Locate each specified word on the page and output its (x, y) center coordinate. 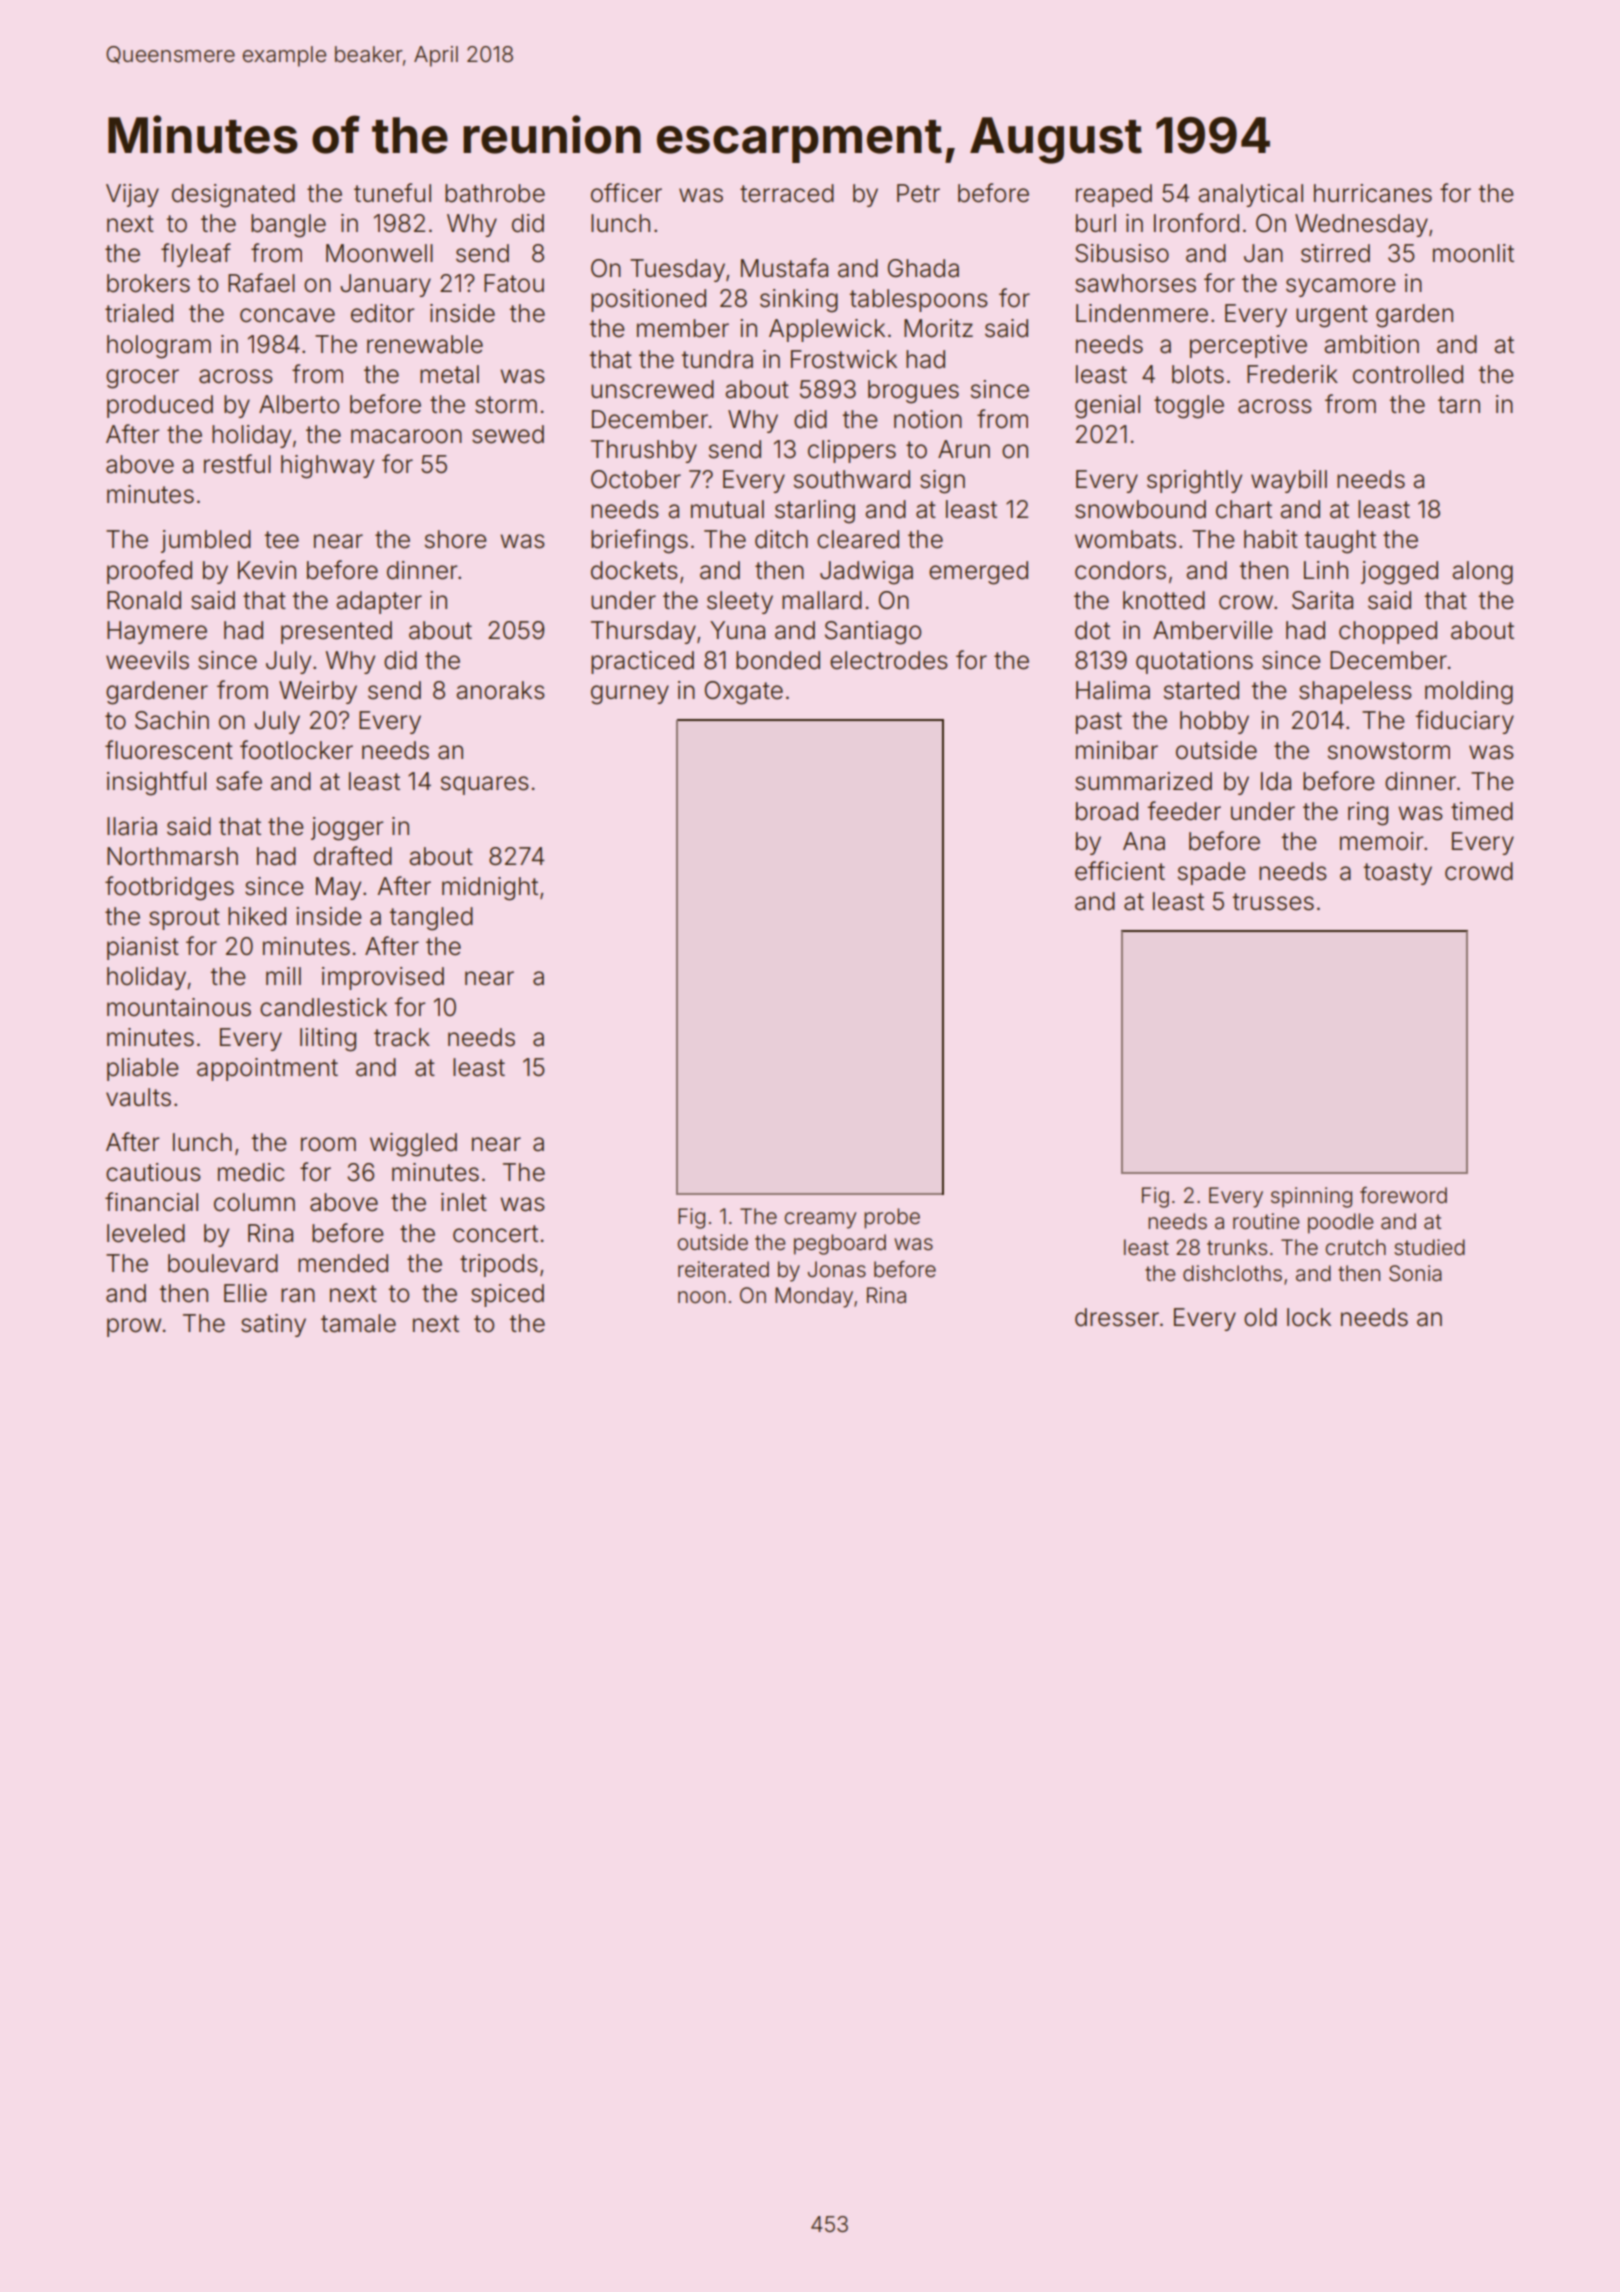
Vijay (132, 195)
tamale (358, 1323)
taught (1340, 542)
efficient (1120, 871)
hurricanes (1373, 193)
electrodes (889, 660)
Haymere (157, 632)
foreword (1403, 1195)
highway (327, 467)
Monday (814, 1297)
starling (815, 512)
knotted (1164, 600)
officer (626, 193)
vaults (138, 1097)
